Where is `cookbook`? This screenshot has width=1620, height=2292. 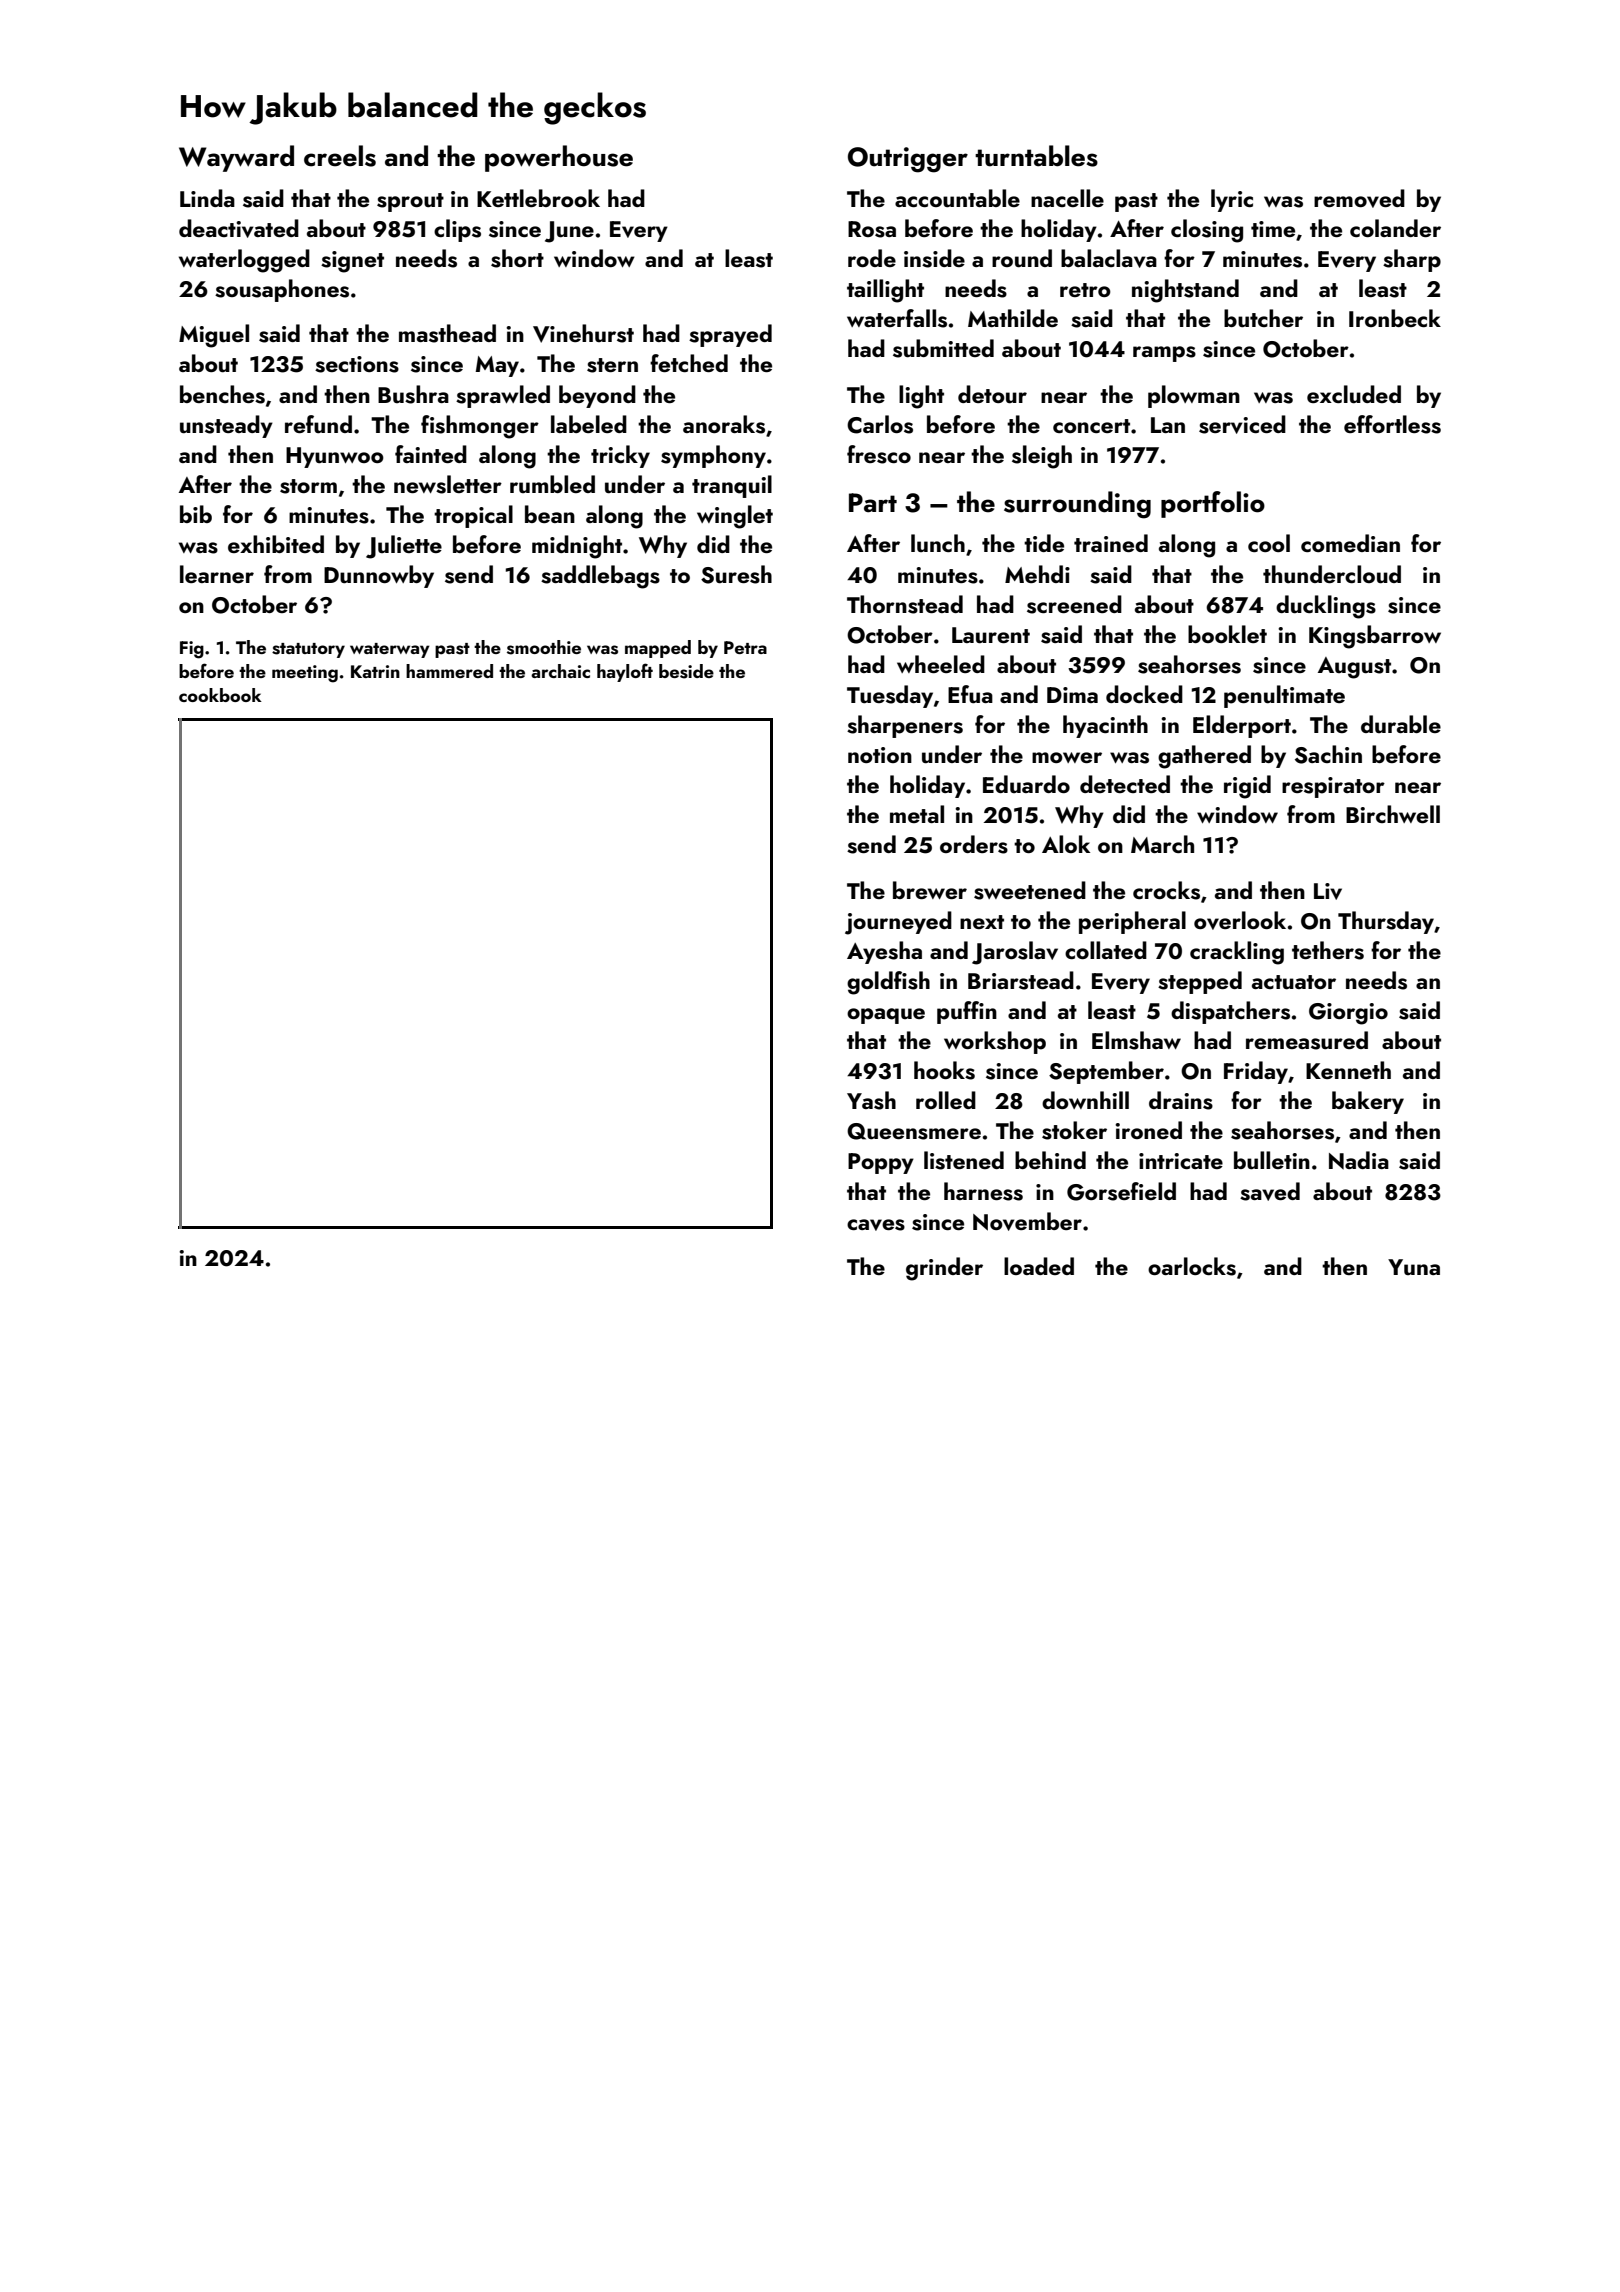 cookbook is located at coordinates (220, 695).
